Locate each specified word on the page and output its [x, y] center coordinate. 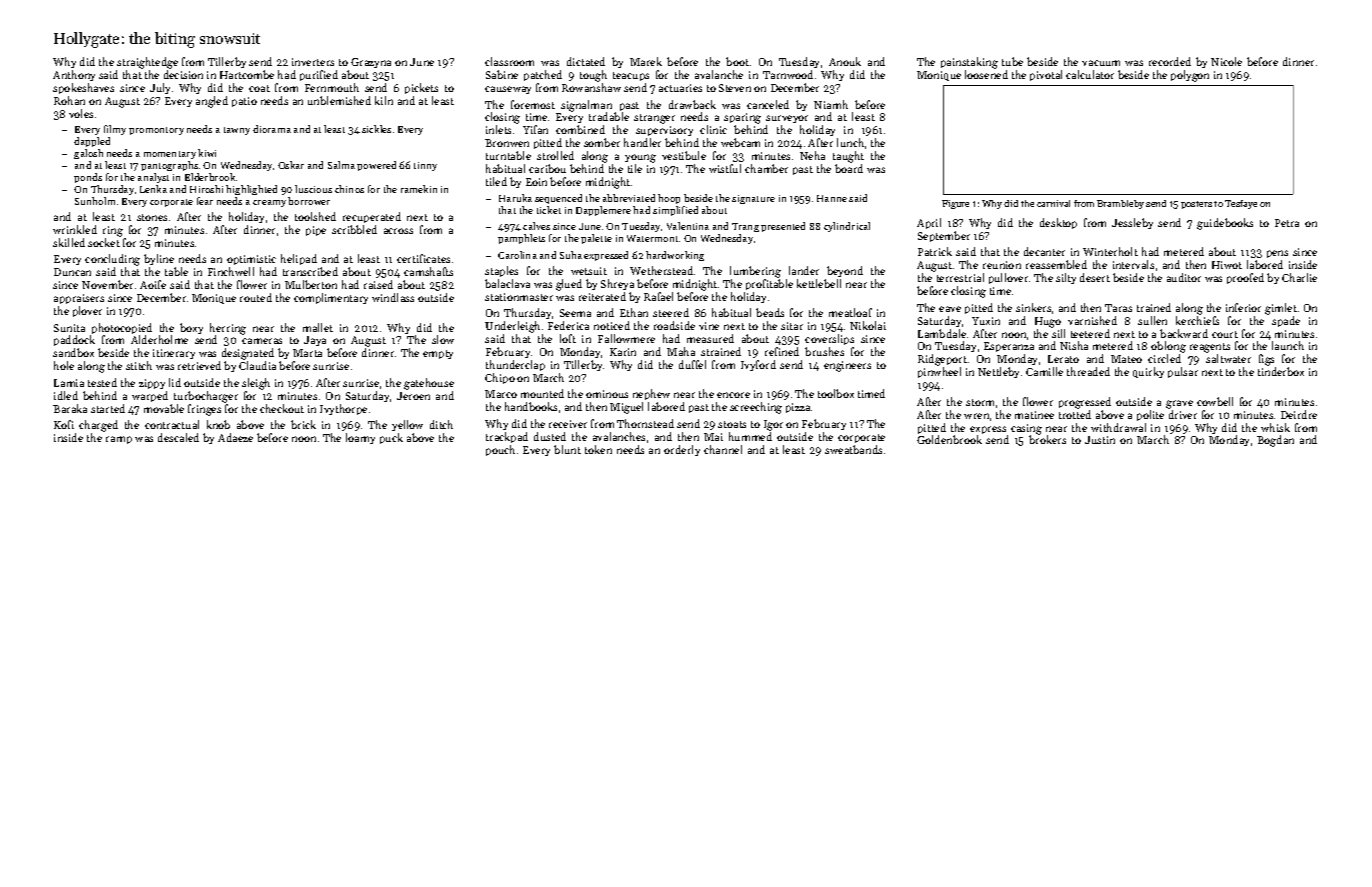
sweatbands [853, 449]
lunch [850, 142]
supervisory [664, 131]
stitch [139, 365]
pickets [421, 88]
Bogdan [1275, 441]
